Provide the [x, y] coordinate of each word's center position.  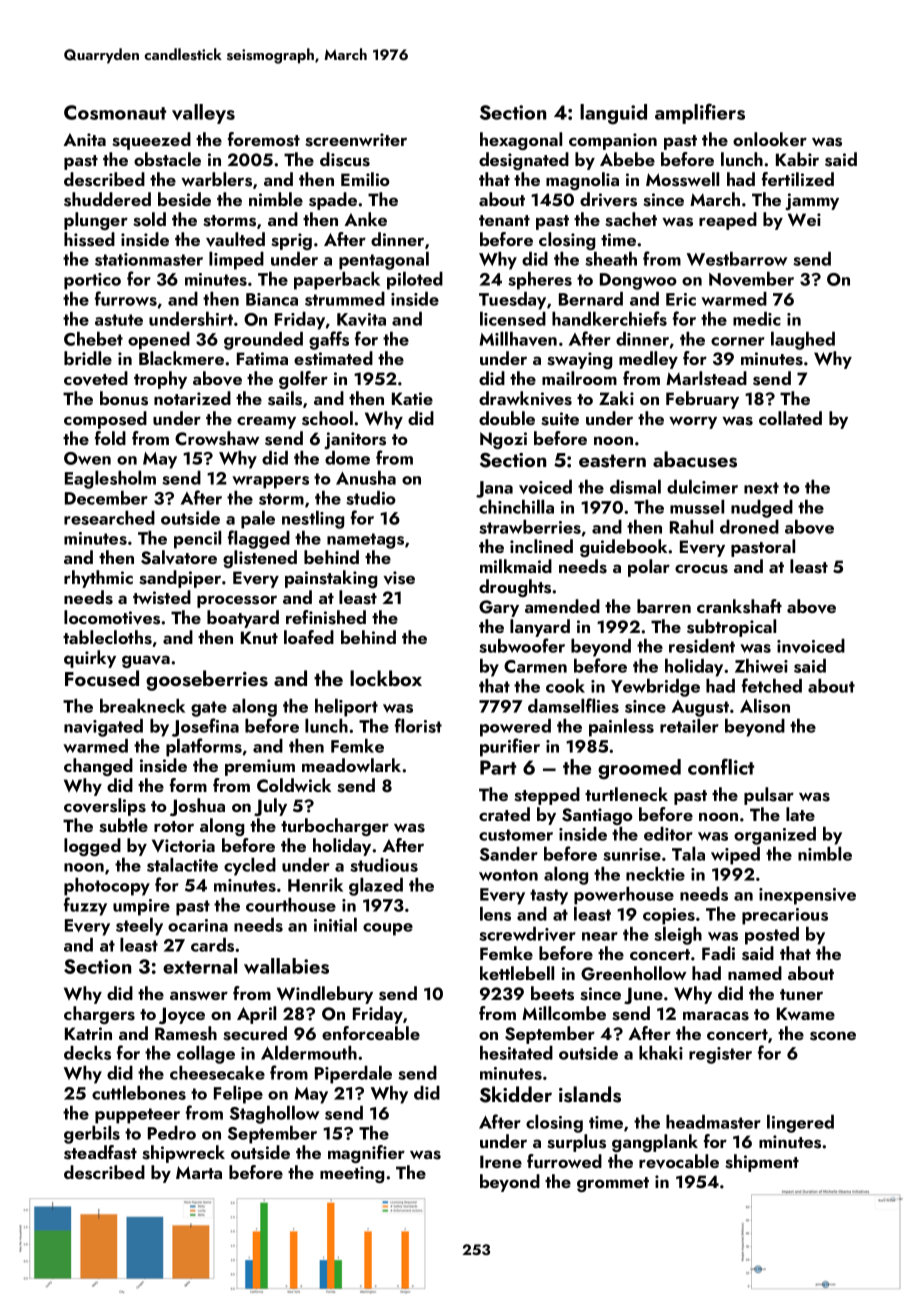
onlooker [770, 139]
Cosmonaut [115, 112]
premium [260, 767]
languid [613, 114]
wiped [735, 856]
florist [418, 725]
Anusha [366, 478]
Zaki [616, 398]
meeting [352, 1174]
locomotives [112, 617]
